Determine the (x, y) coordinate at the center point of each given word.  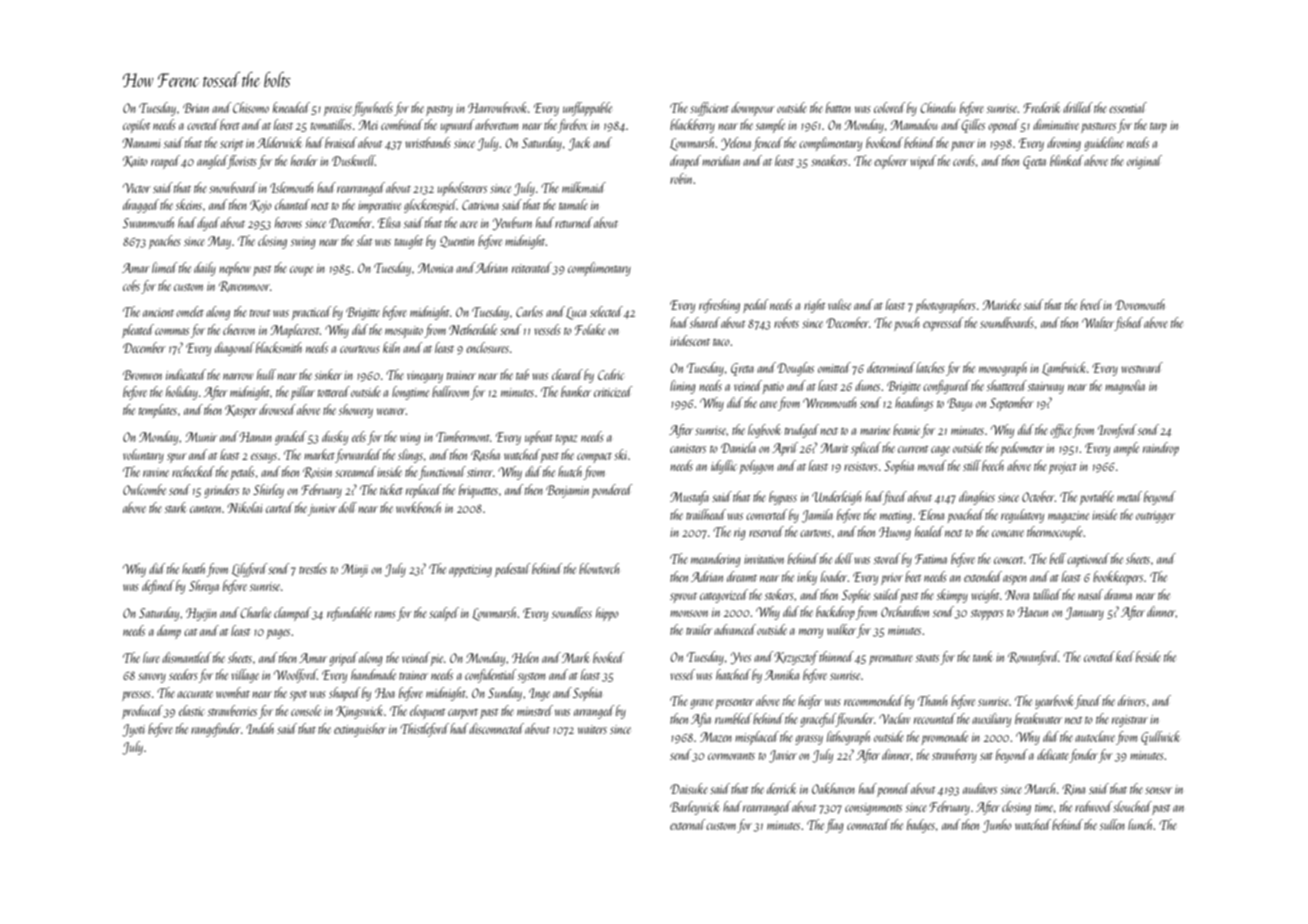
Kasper (241, 411)
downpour (753, 109)
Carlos (529, 311)
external (688, 824)
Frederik (1041, 107)
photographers (945, 306)
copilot (137, 126)
